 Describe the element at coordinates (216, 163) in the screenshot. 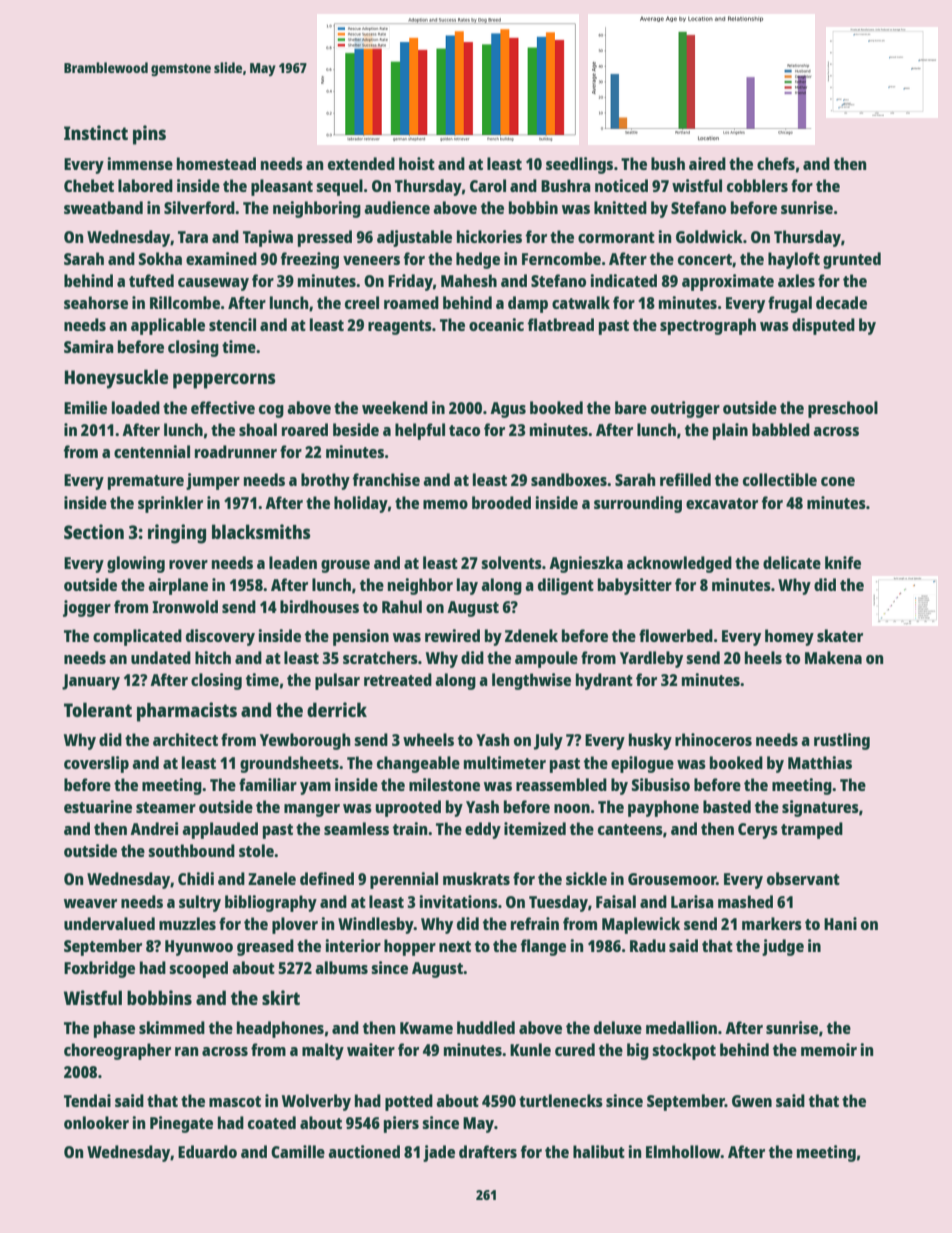

I see `homestead` at that location.
